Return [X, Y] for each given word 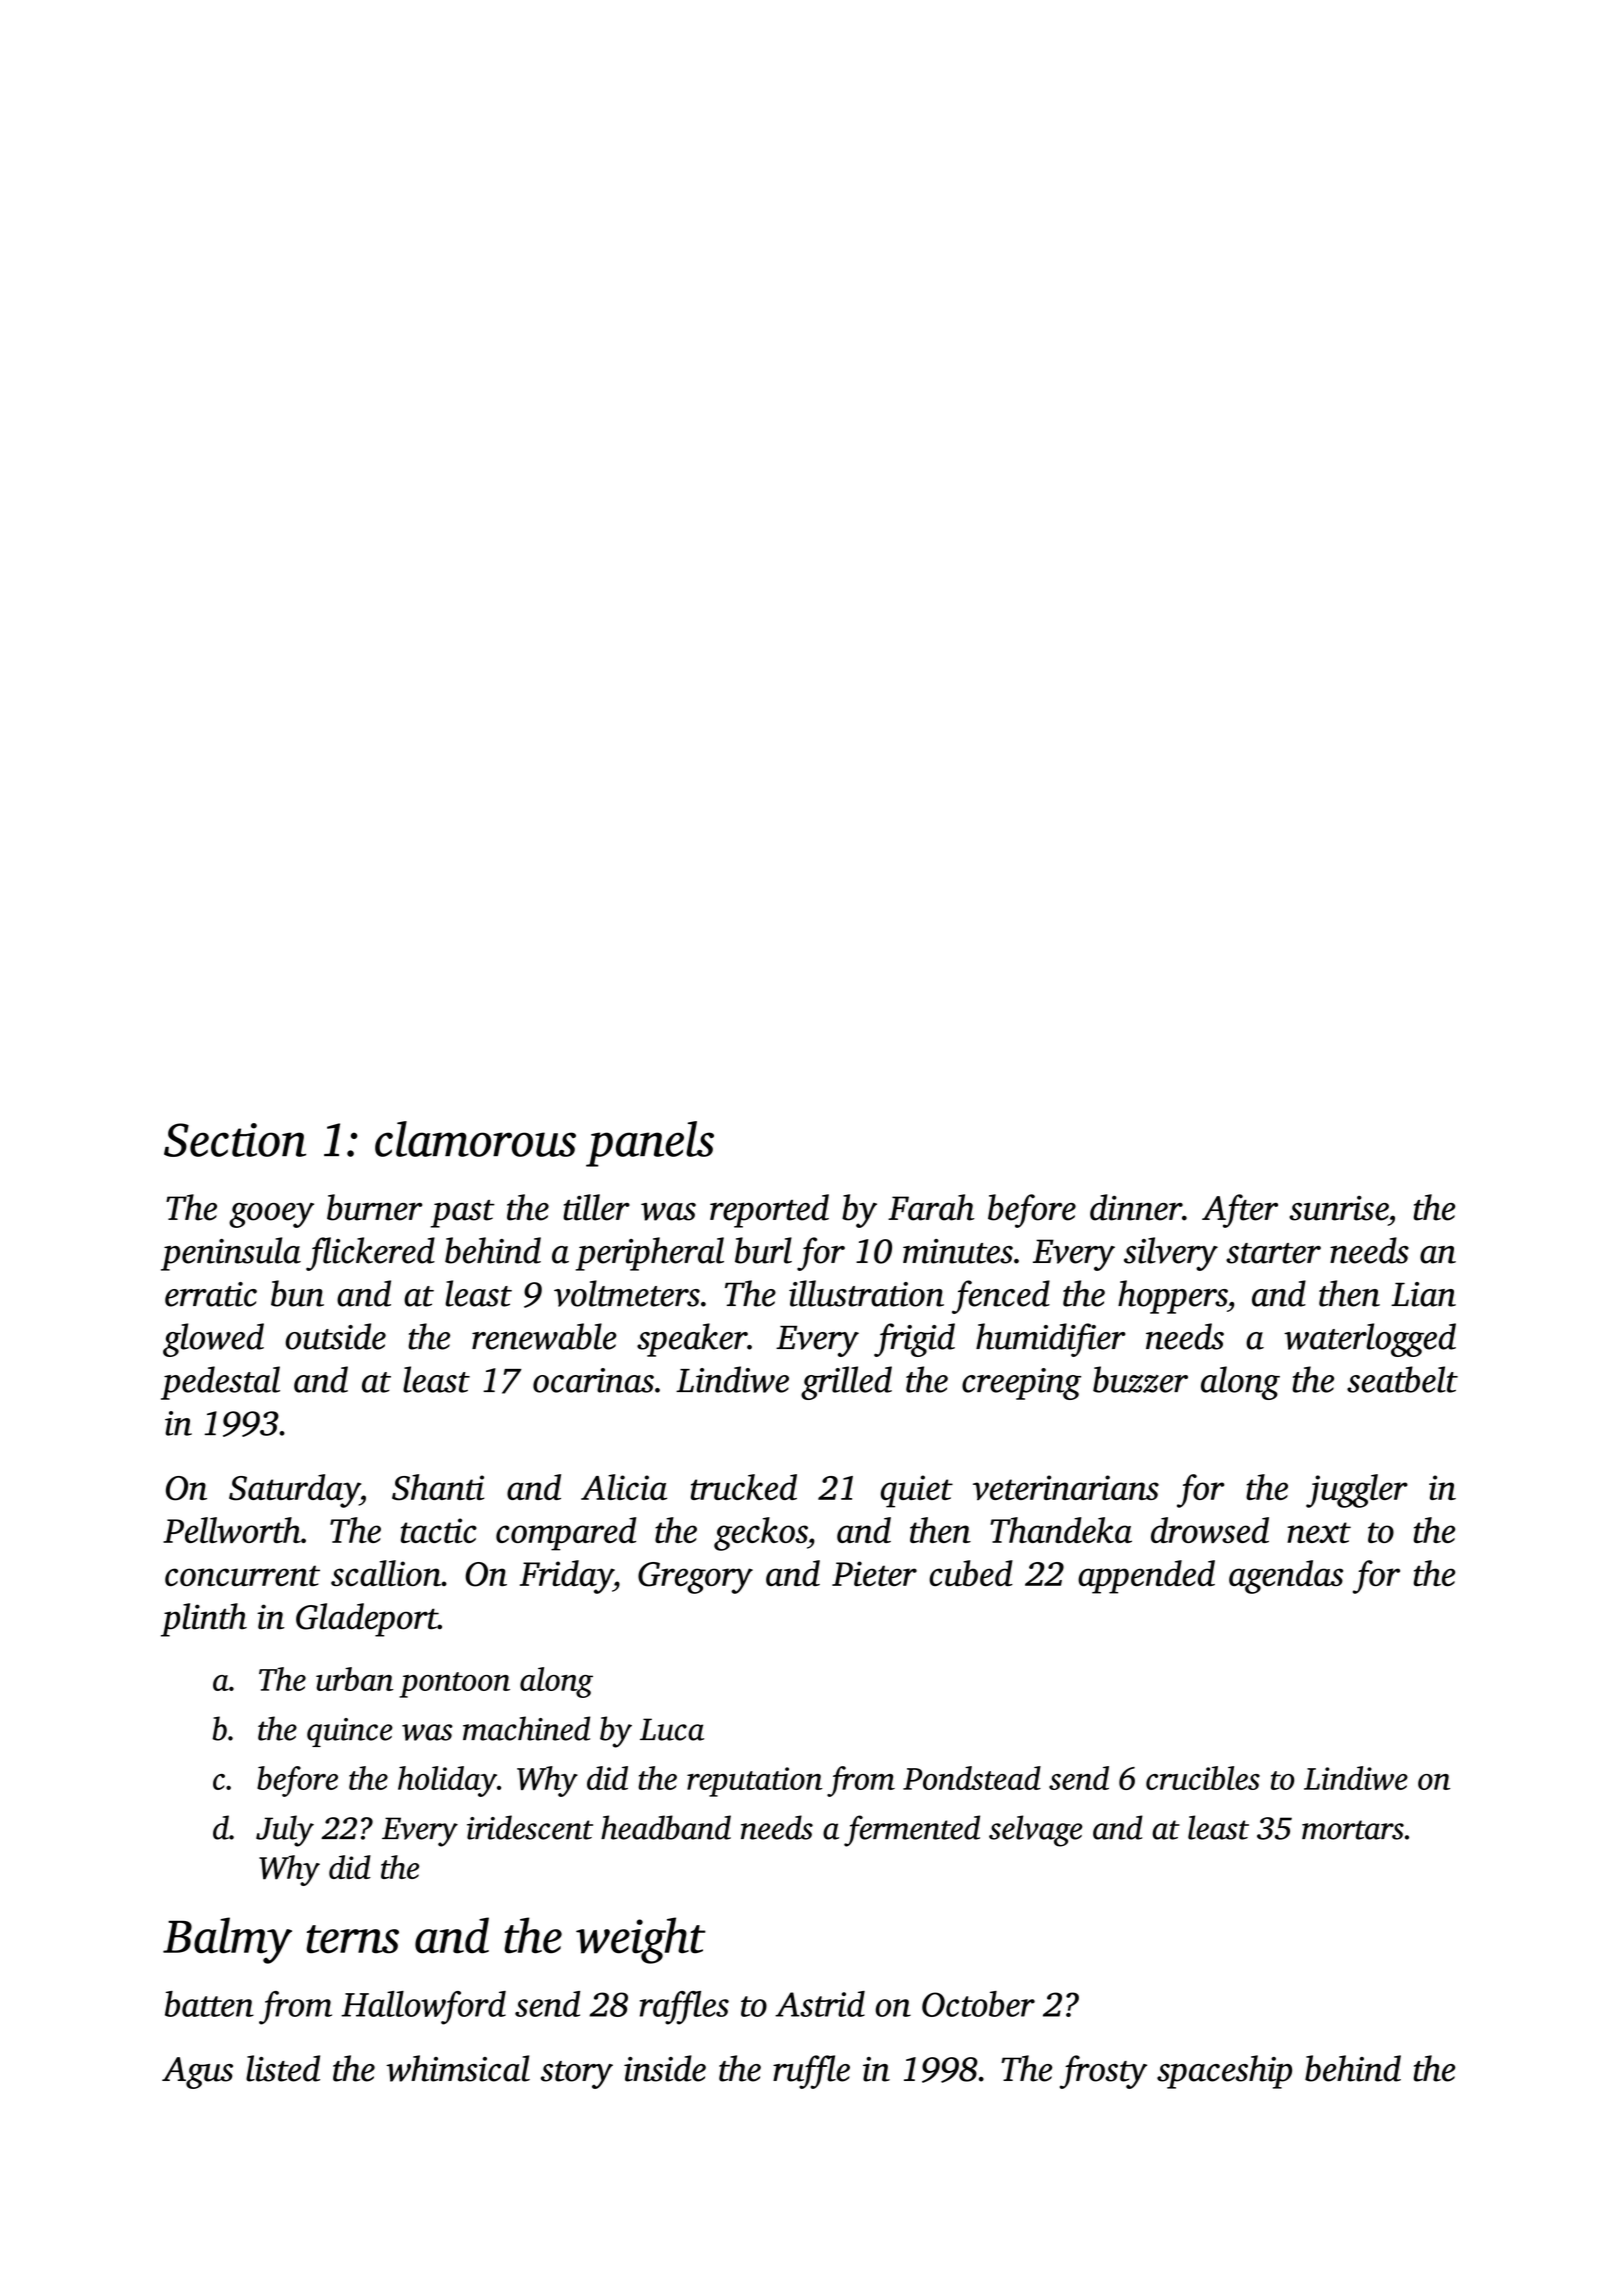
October [978, 2004]
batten [209, 2004]
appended [1146, 1577]
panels [650, 1144]
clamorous [475, 1139]
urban [354, 1679]
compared [566, 1534]
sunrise [1338, 1208]
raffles [684, 2008]
